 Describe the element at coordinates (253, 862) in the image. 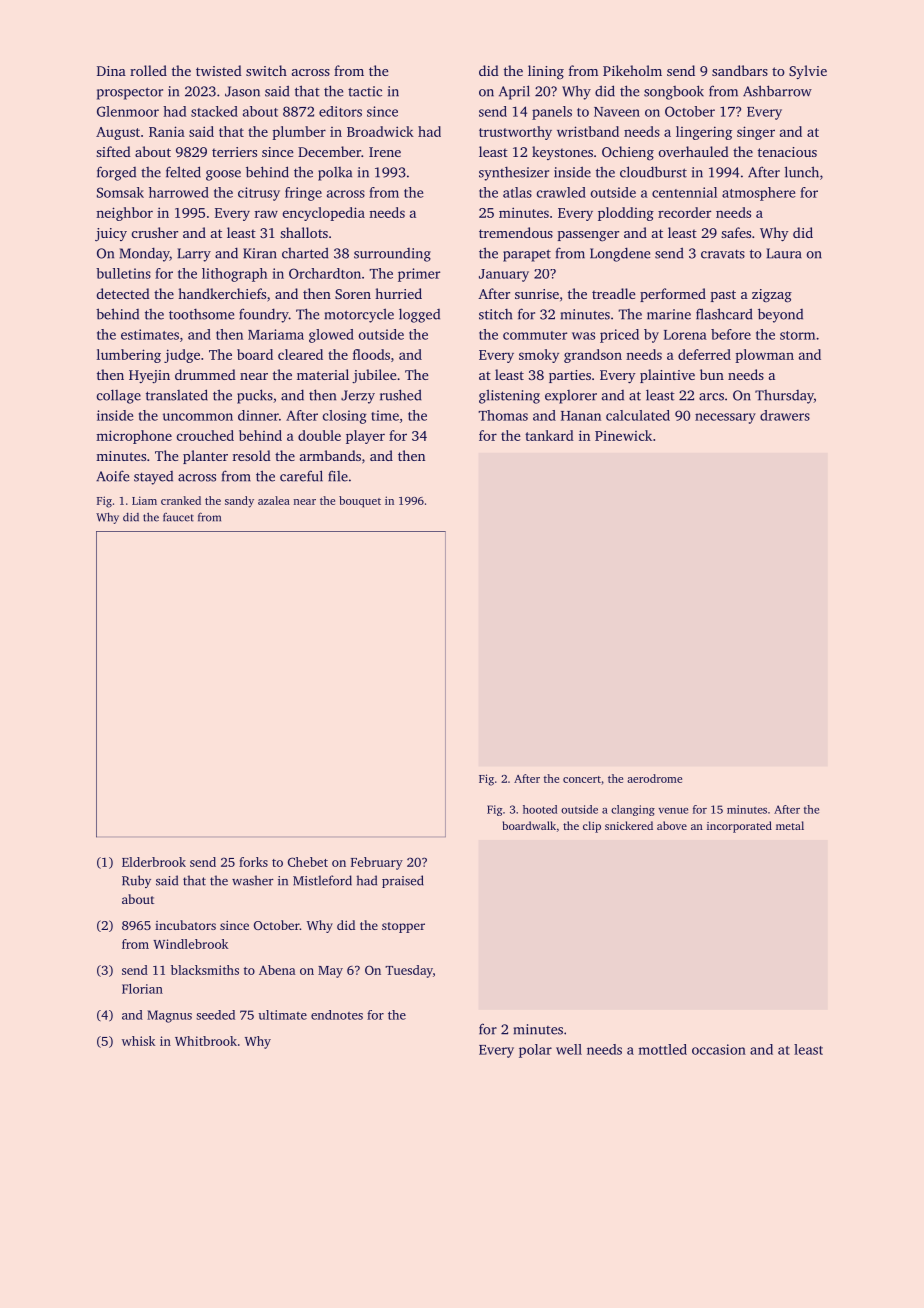

I see `forks` at that location.
